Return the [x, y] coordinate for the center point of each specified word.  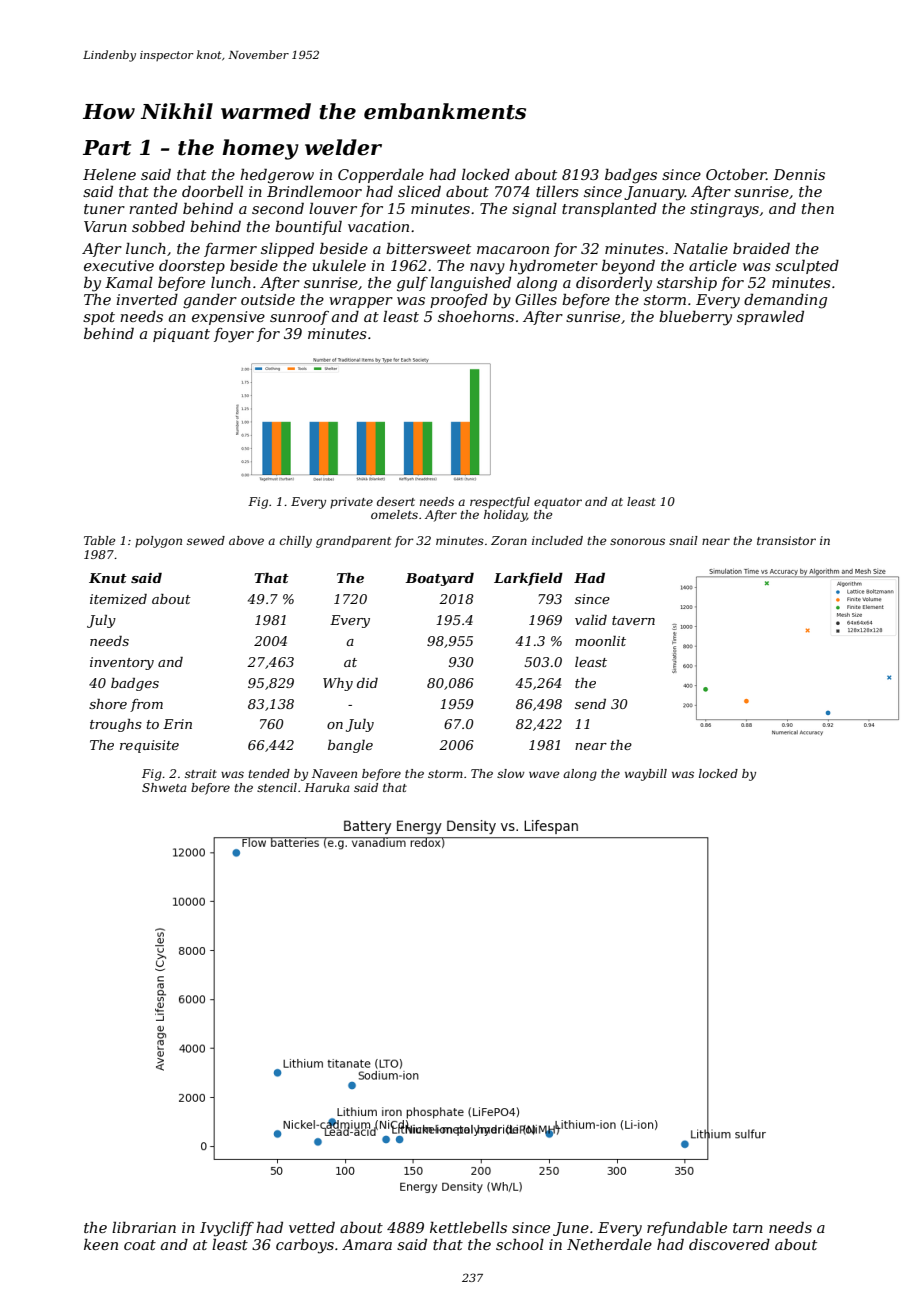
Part [107, 148]
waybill [646, 775]
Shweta [164, 787]
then [818, 208]
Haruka [327, 787]
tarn [748, 1228]
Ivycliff [227, 1229]
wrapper [361, 302]
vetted [312, 1227]
